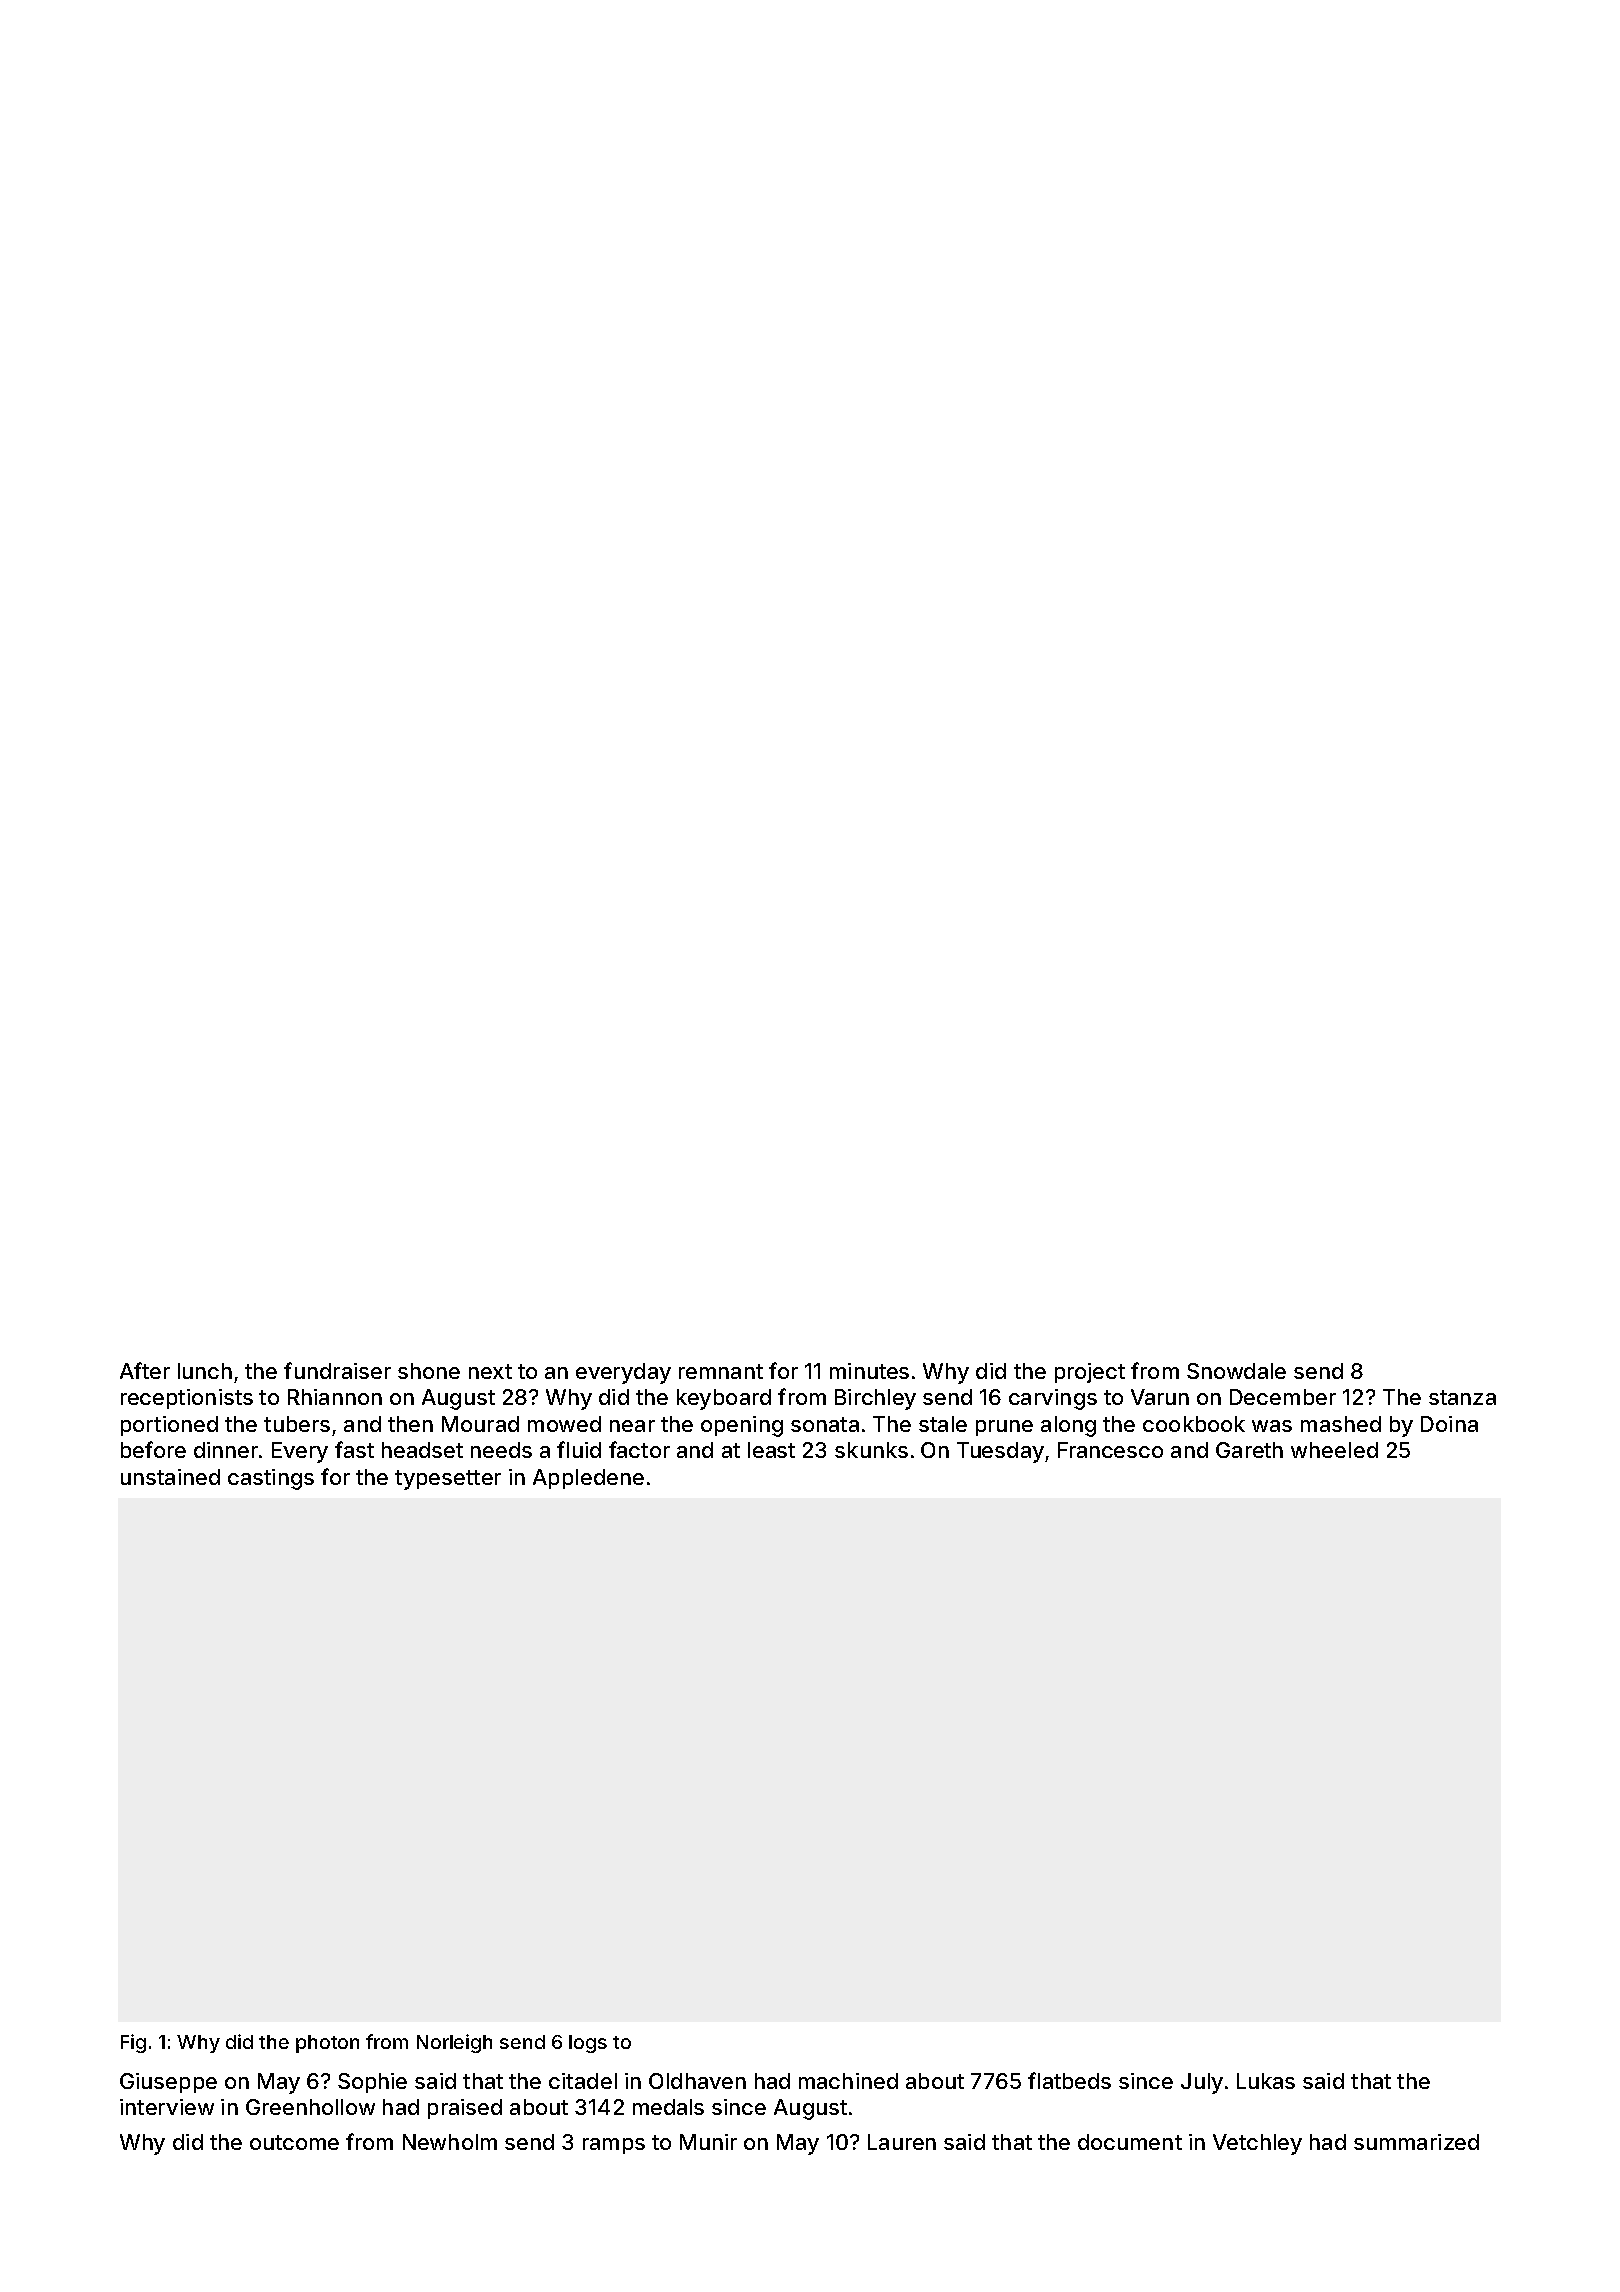 Image resolution: width=1620 pixels, height=2292 pixels. What do you see at coordinates (1266, 2081) in the screenshot?
I see `Lukas` at bounding box center [1266, 2081].
